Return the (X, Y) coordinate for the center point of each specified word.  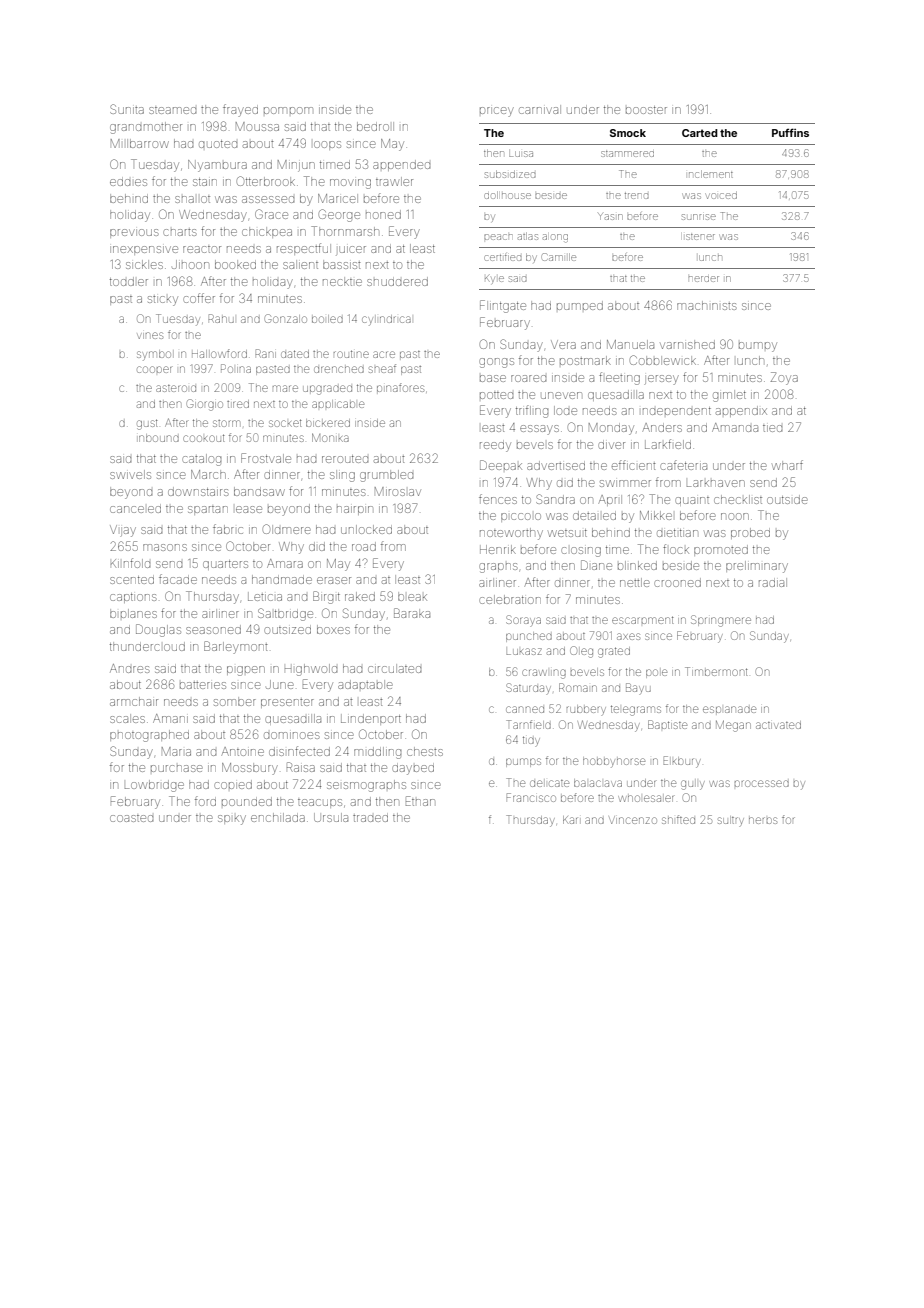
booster (646, 110)
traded (370, 818)
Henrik (498, 549)
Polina (236, 368)
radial (773, 582)
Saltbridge (285, 614)
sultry (731, 821)
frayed (240, 110)
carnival (540, 109)
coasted (131, 818)
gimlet (729, 396)
